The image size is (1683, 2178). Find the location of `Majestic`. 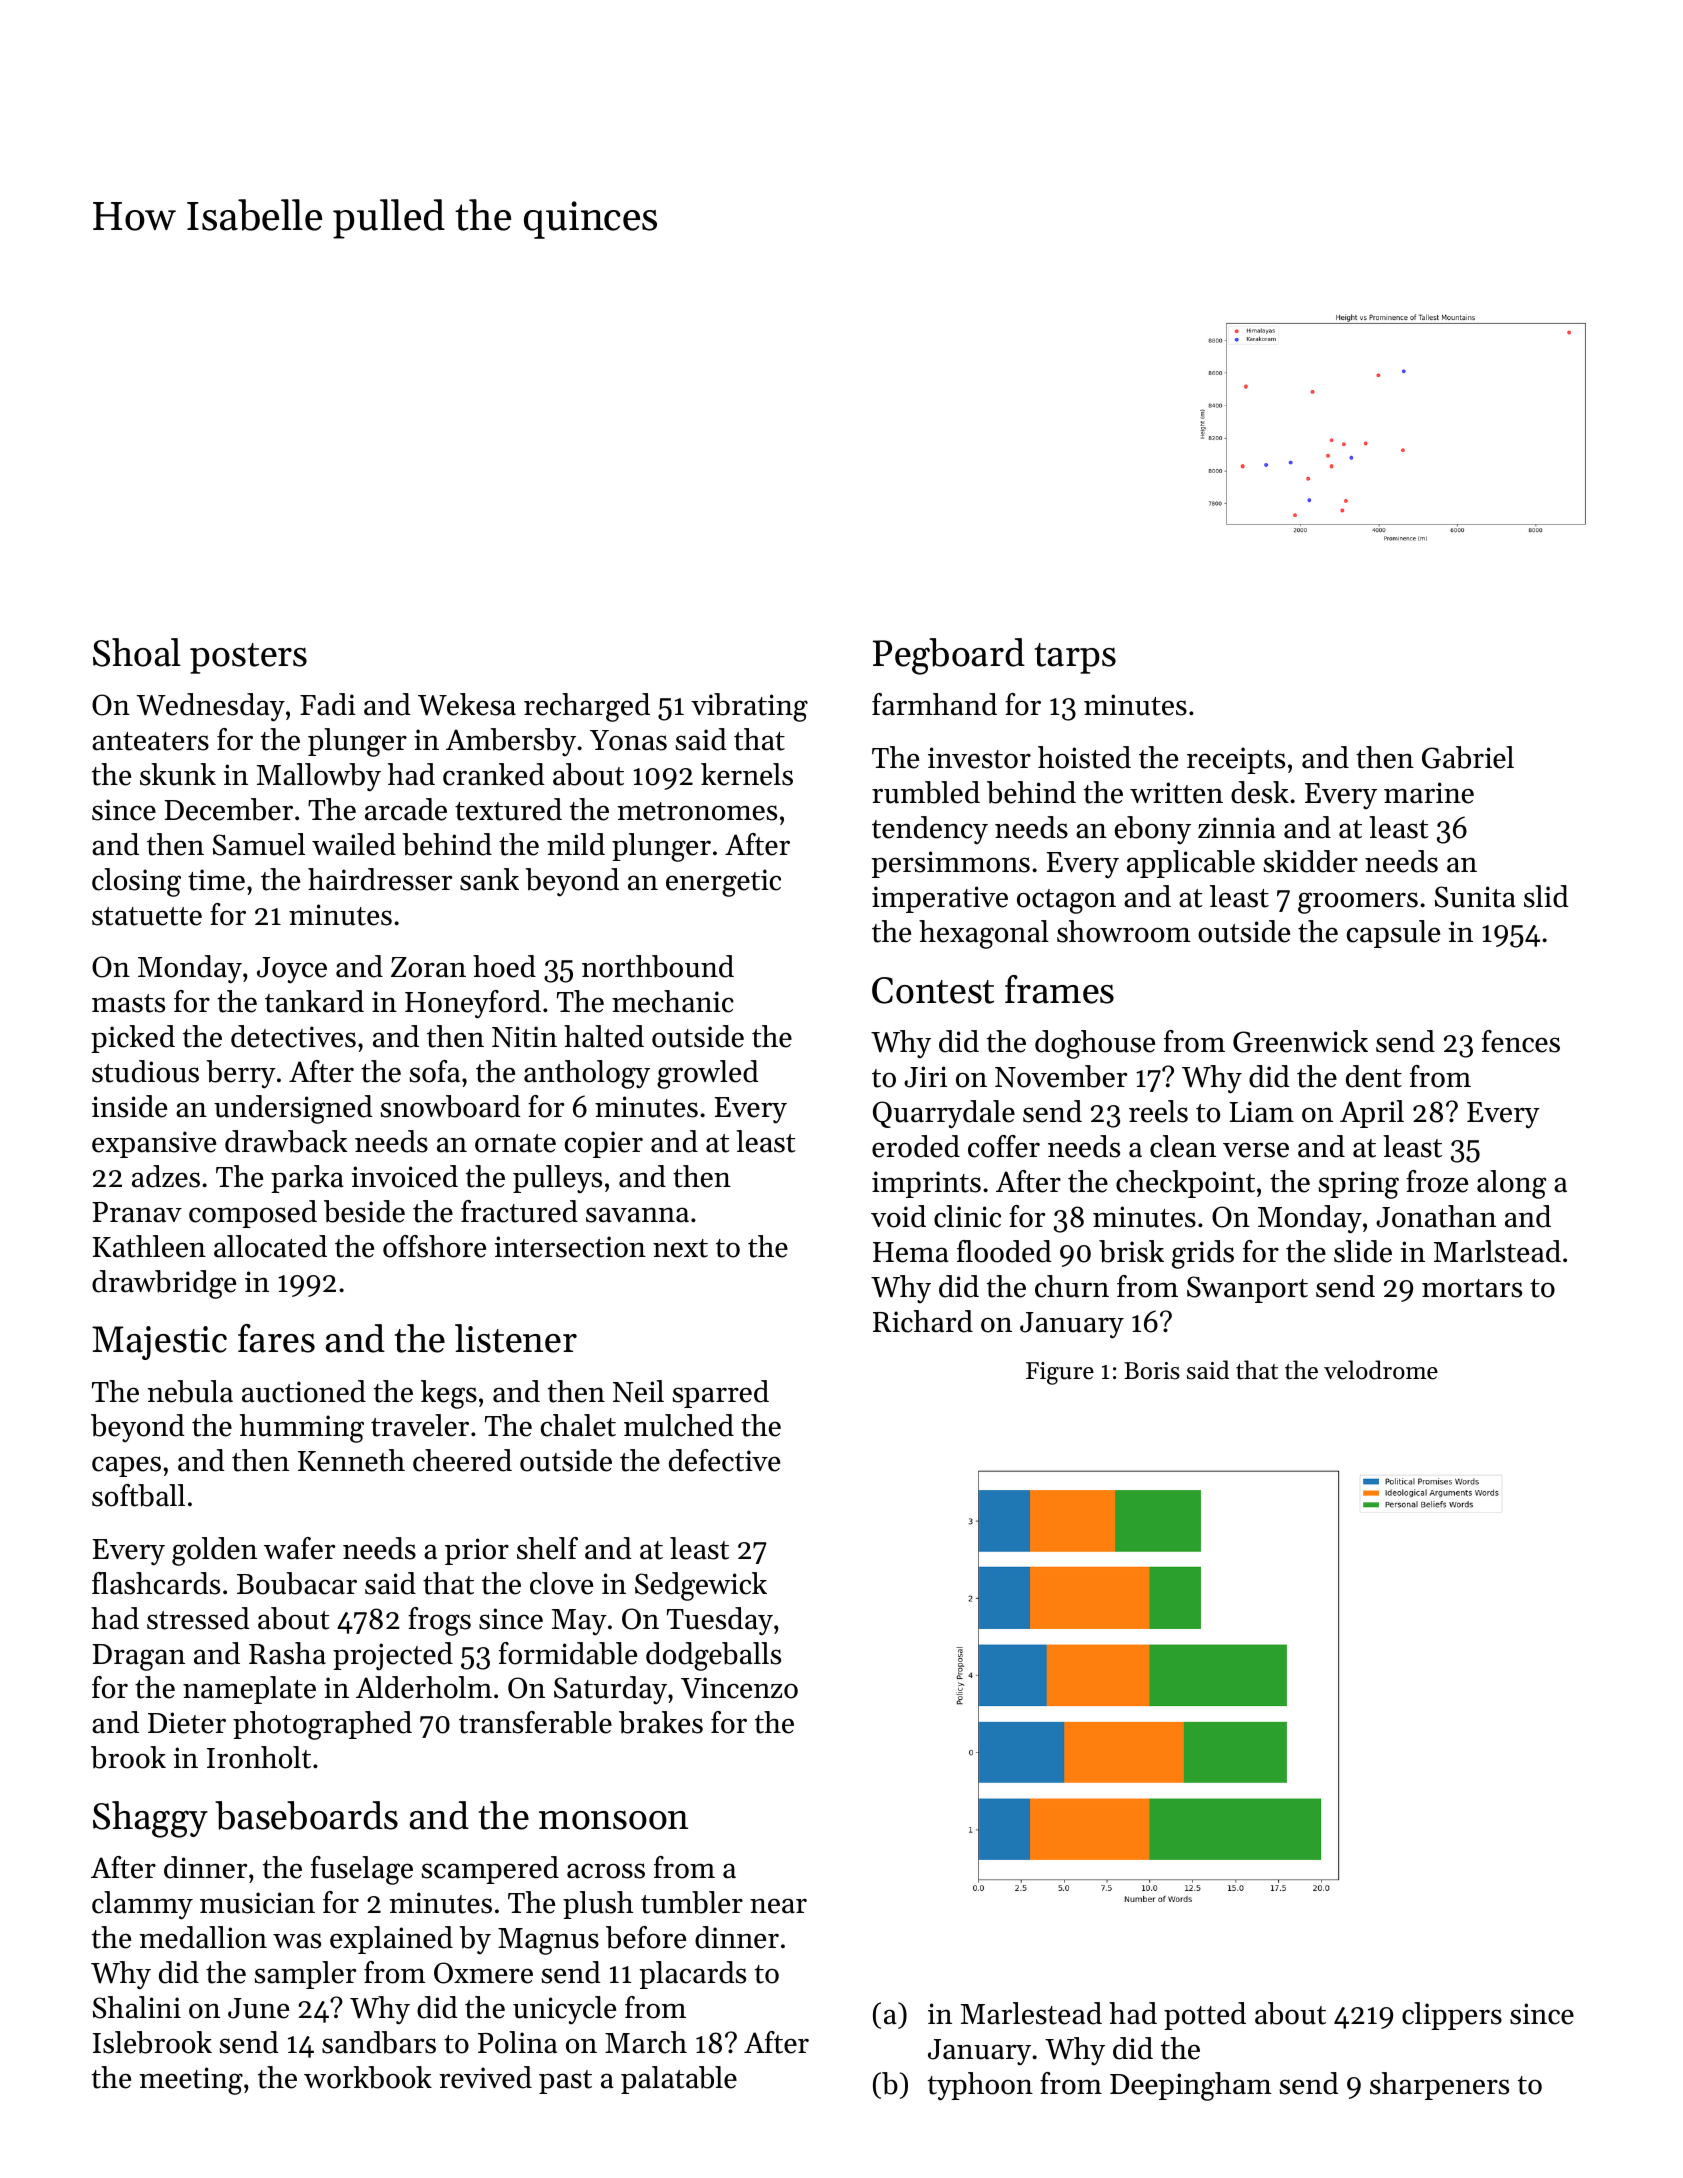

Majestic is located at coordinates (159, 1343).
